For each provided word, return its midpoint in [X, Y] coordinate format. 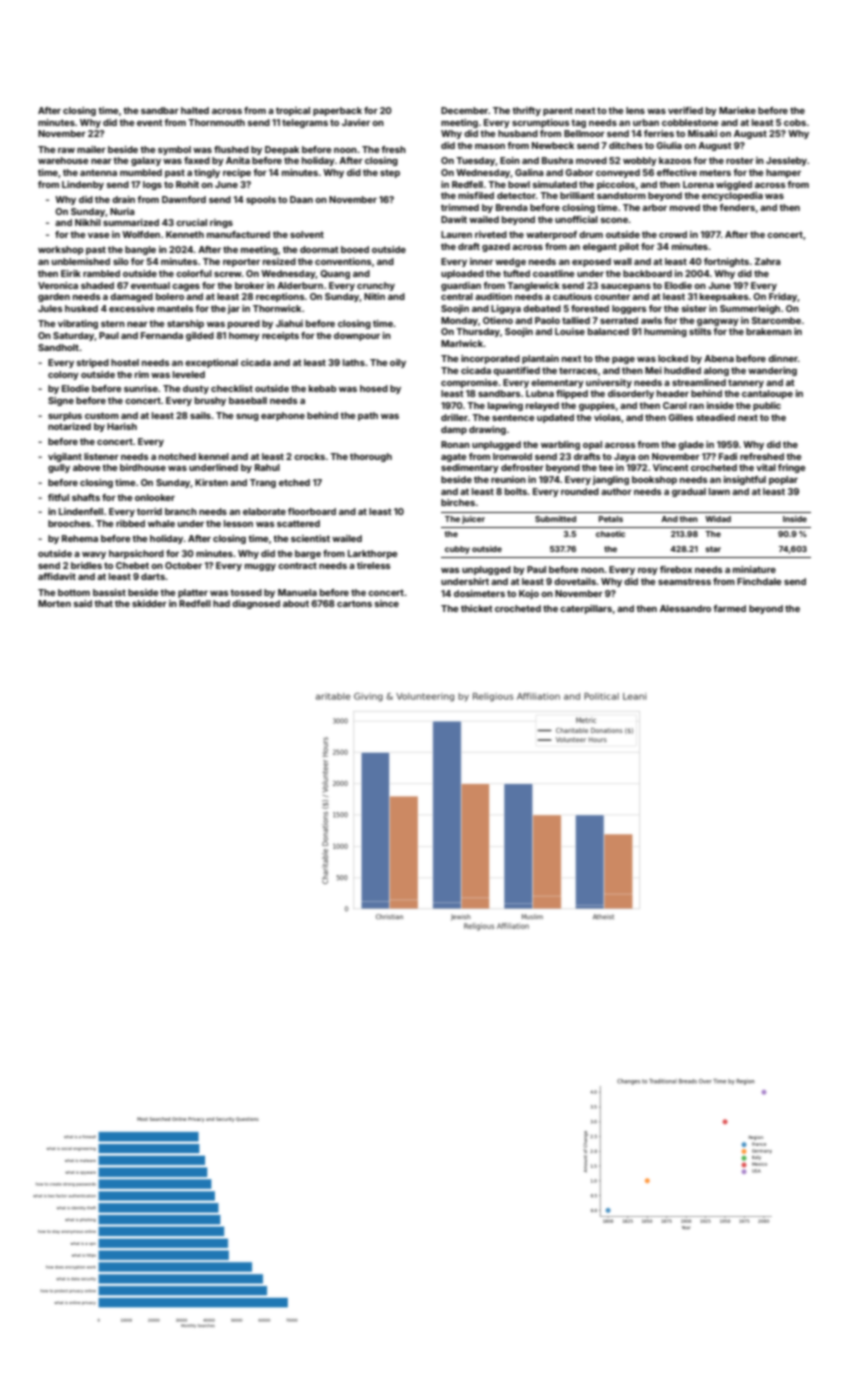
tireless [374, 565]
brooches [69, 523]
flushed [231, 149]
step [390, 173]
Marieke [737, 110]
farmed [729, 608]
